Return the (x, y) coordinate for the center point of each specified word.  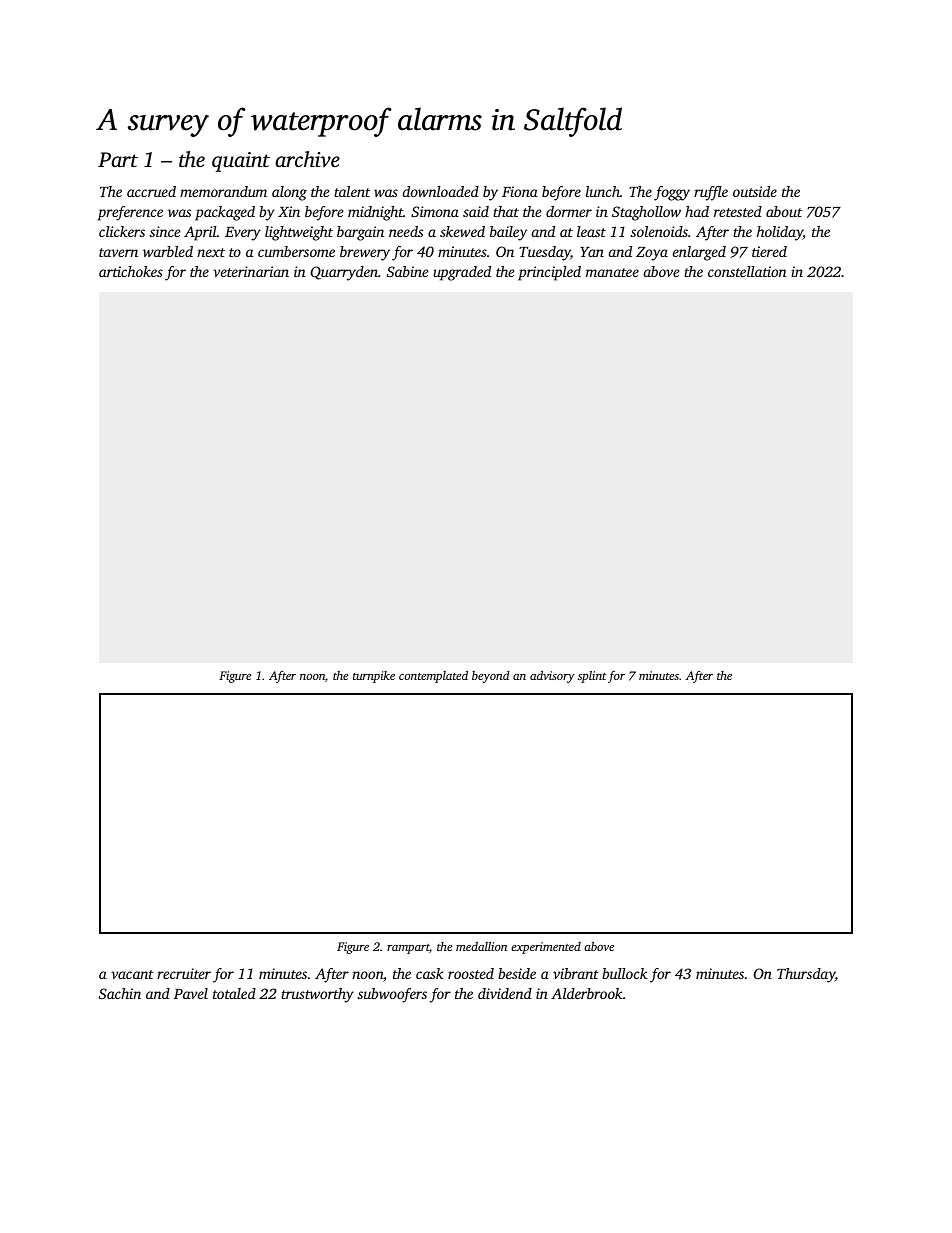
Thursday (806, 975)
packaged (225, 213)
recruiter (184, 973)
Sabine (407, 271)
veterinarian (251, 271)
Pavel (191, 993)
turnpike (374, 677)
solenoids (659, 231)
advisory (552, 677)
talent (352, 191)
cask (430, 973)
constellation (747, 271)
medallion (481, 946)
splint (592, 677)
